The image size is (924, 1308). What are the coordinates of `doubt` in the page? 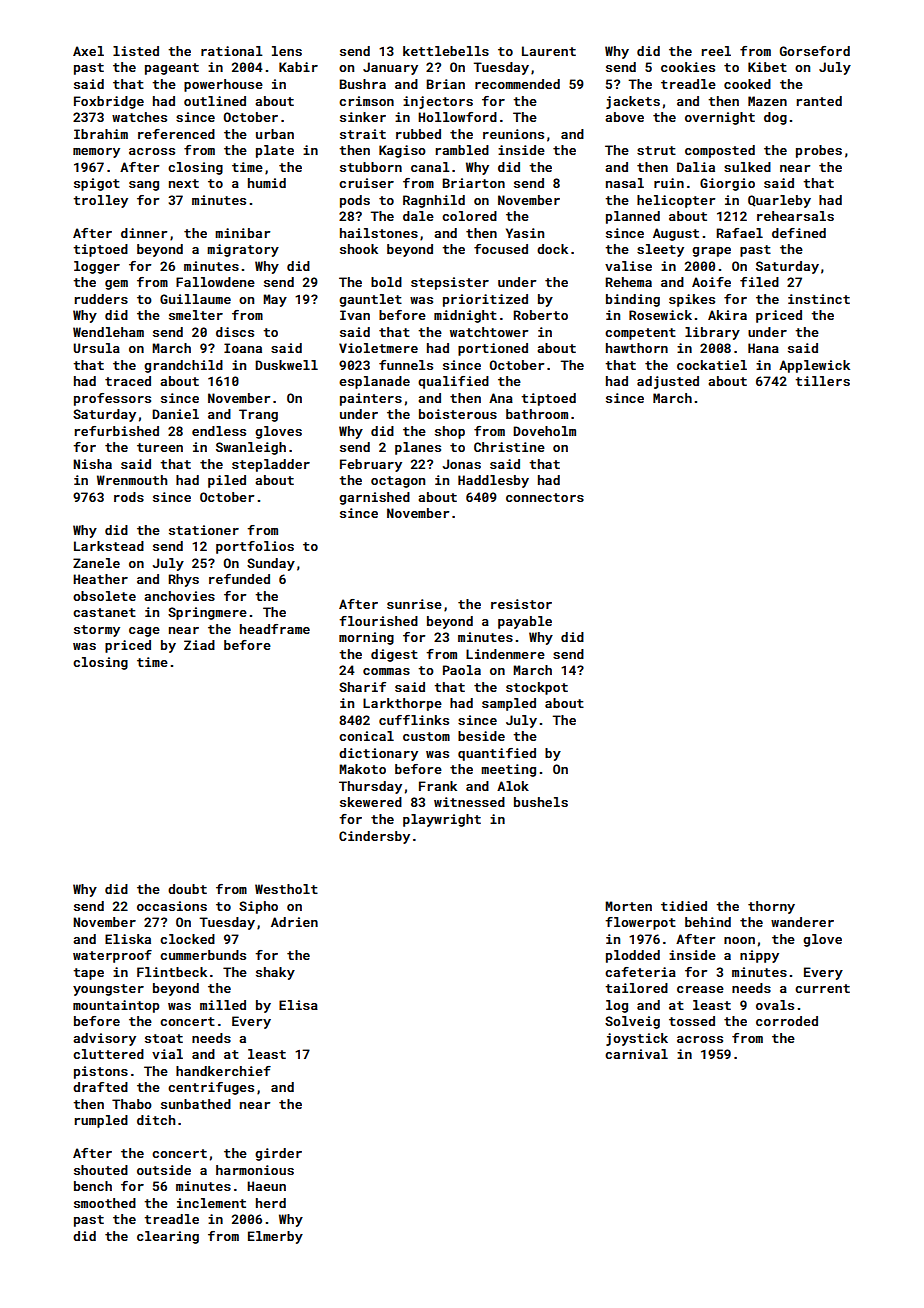 It's located at (187, 889).
